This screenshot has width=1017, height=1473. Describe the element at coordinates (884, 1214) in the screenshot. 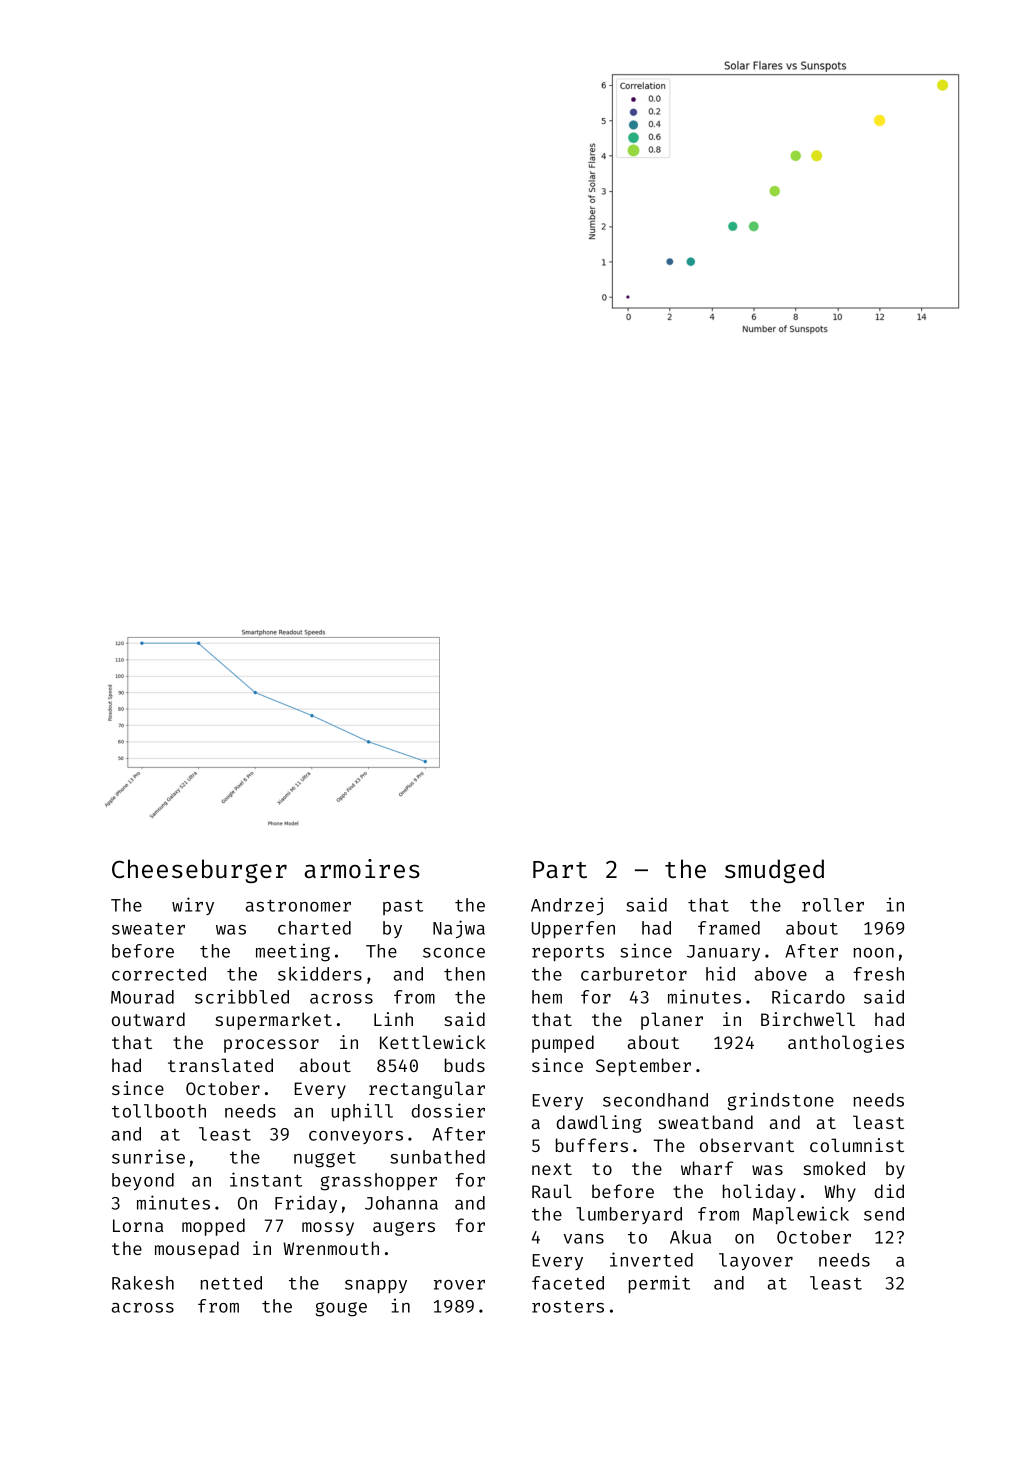

I see `send` at that location.
